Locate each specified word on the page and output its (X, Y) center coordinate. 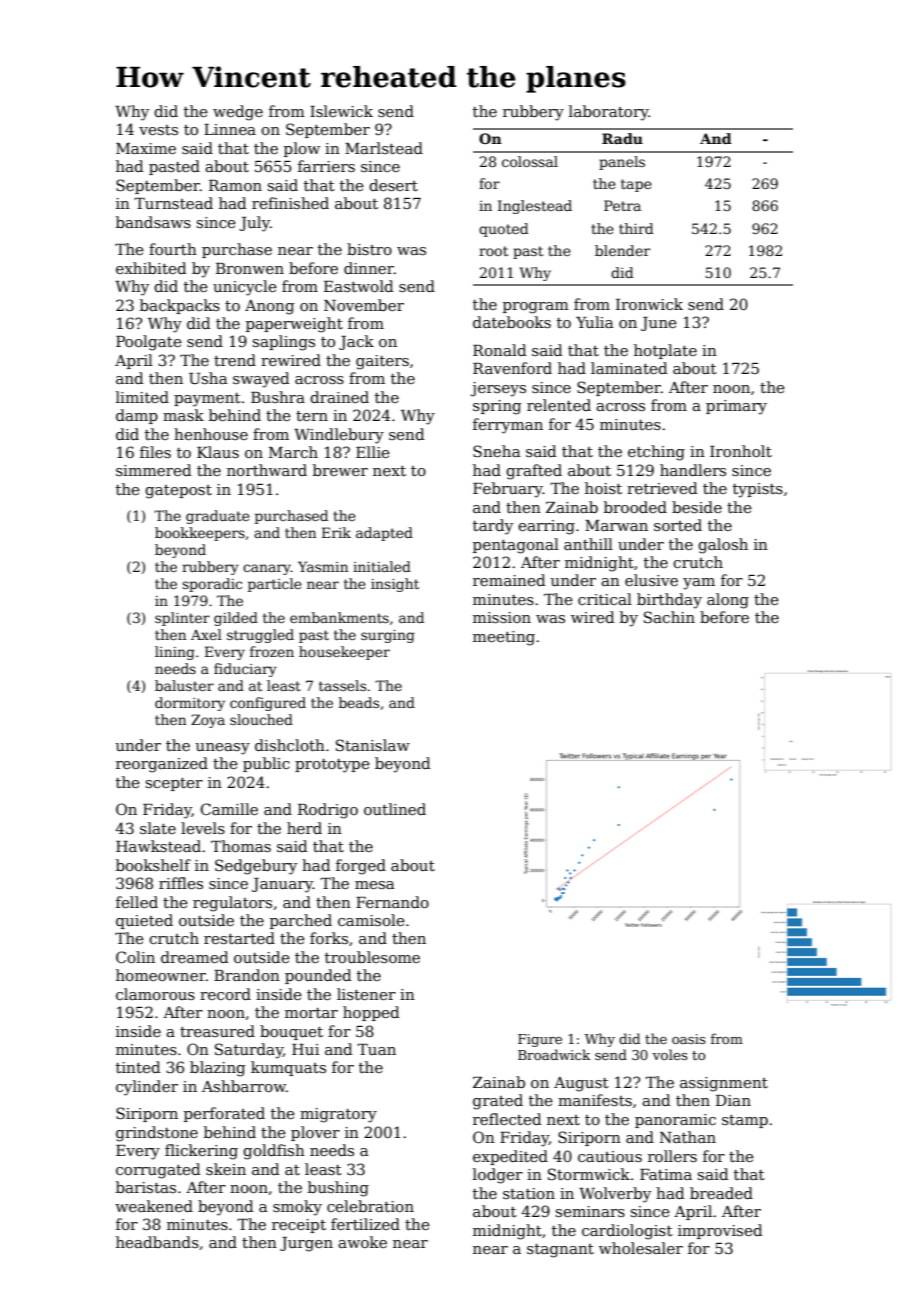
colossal (530, 161)
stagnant (560, 1251)
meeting (504, 638)
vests (158, 130)
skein (226, 1169)
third (636, 228)
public (266, 764)
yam (699, 584)
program (536, 308)
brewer (340, 470)
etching (656, 453)
